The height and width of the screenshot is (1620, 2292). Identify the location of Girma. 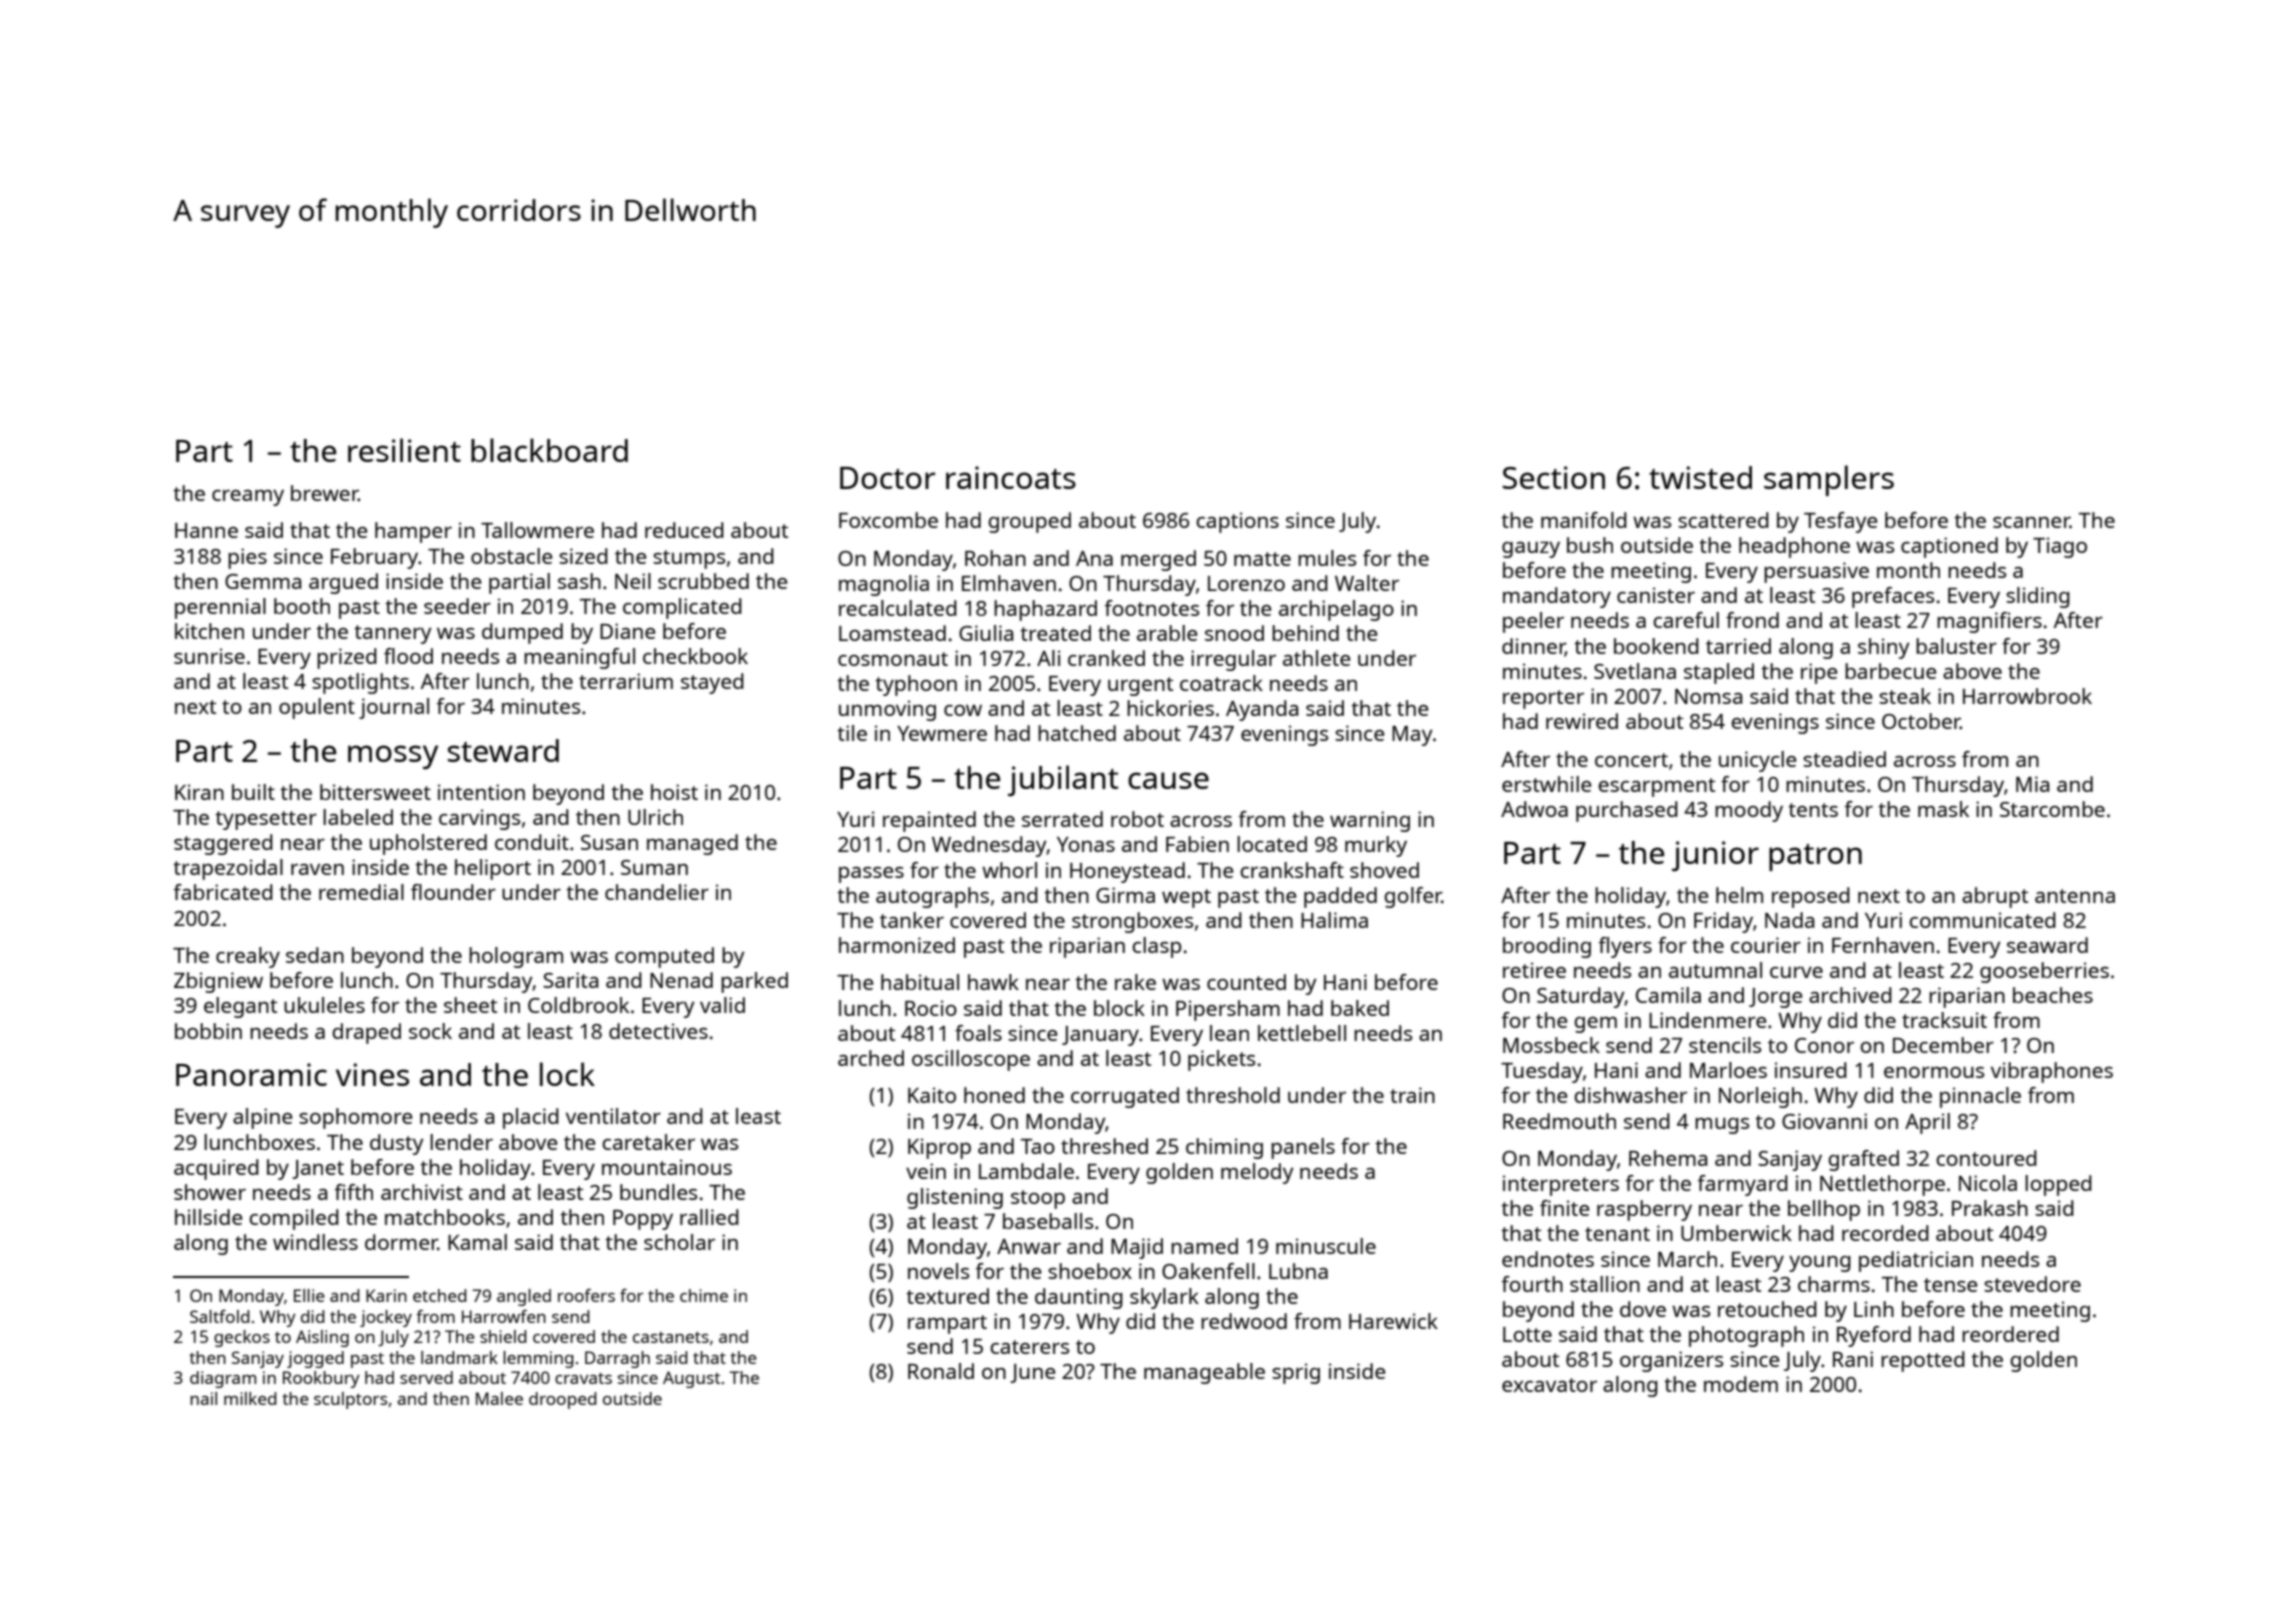
(1125, 895).
